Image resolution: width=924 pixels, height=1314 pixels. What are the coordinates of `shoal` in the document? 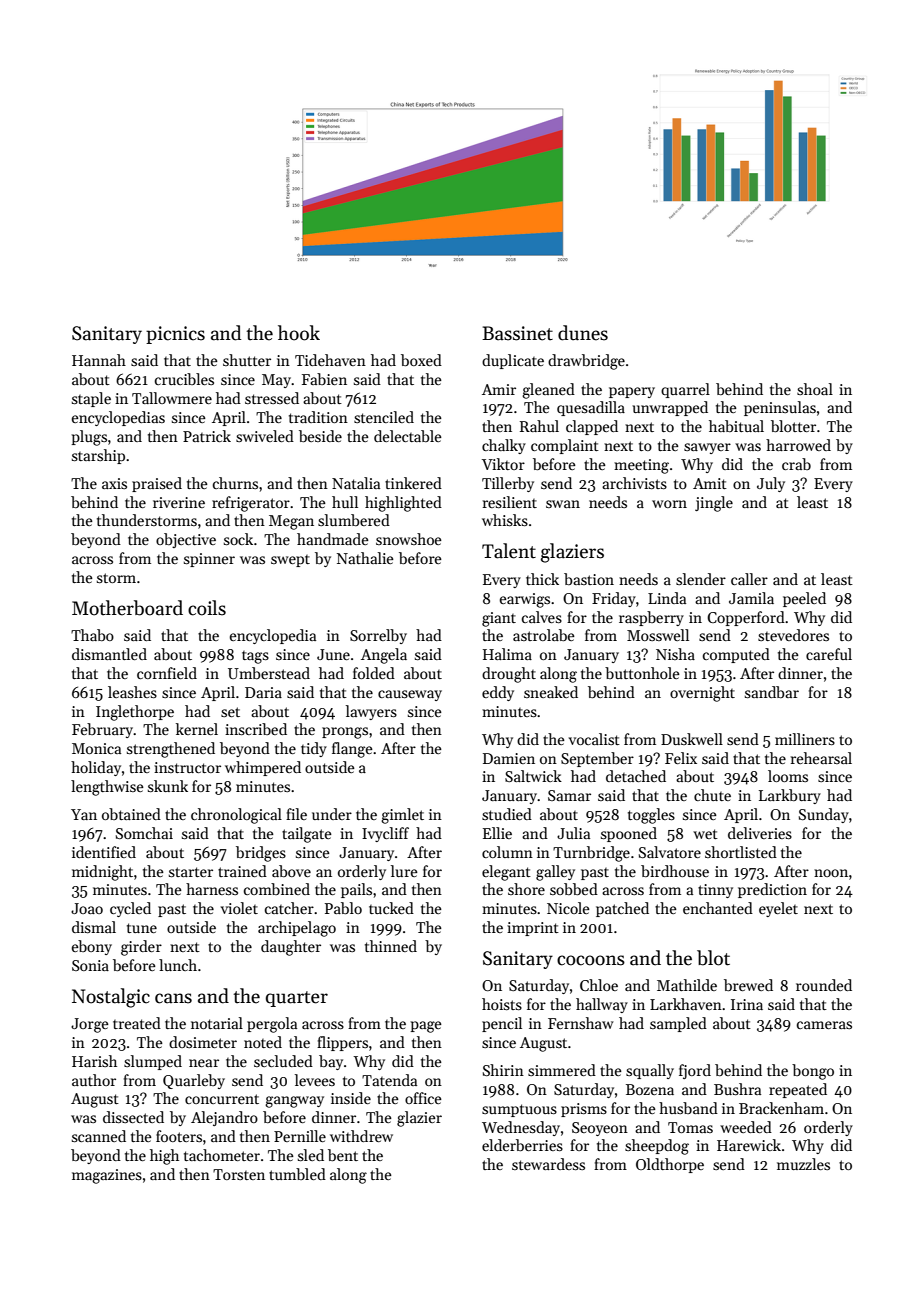 It's located at (815, 389).
